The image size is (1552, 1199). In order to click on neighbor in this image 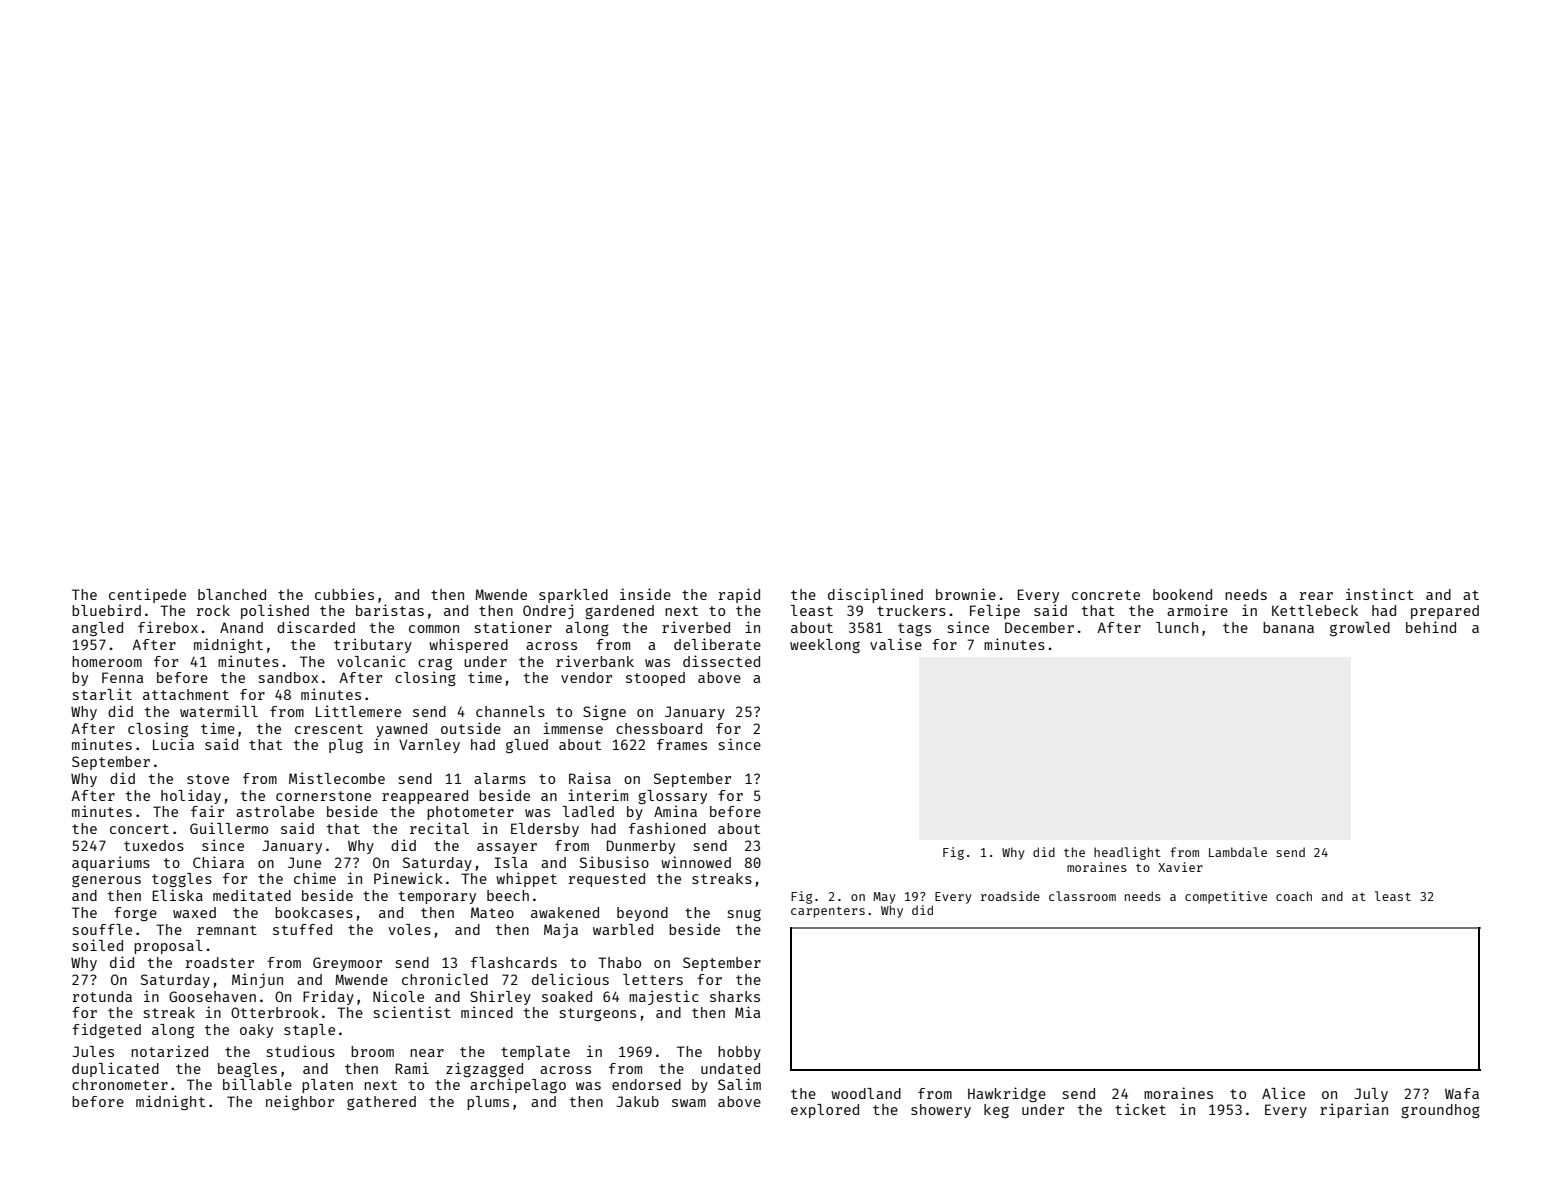, I will do `click(300, 1102)`.
